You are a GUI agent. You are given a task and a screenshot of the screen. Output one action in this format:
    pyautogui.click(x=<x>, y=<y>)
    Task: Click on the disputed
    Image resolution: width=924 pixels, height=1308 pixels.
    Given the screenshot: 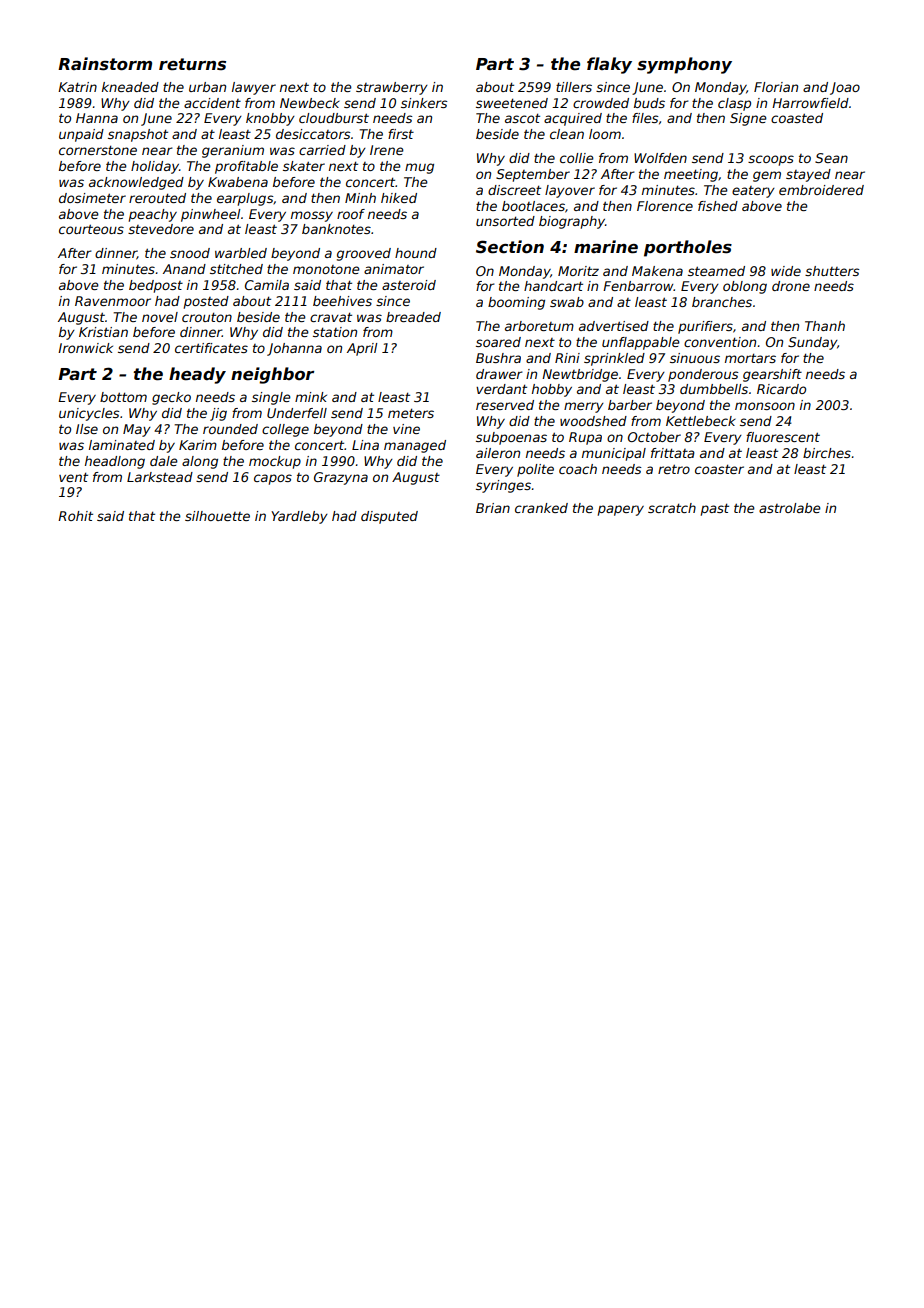 What is the action you would take?
    pyautogui.click(x=389, y=517)
